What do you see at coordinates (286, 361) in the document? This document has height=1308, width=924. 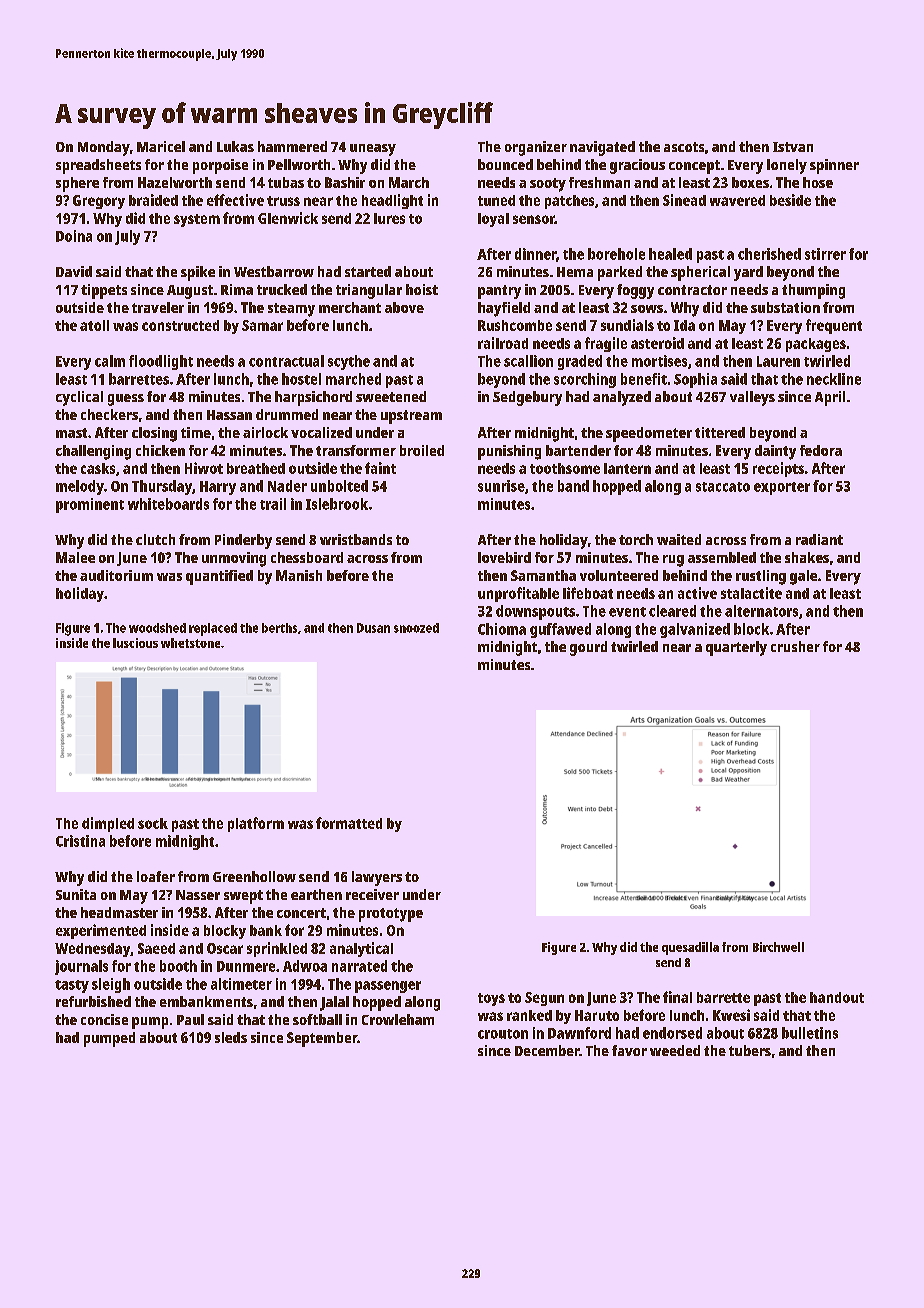 I see `contractual` at bounding box center [286, 361].
